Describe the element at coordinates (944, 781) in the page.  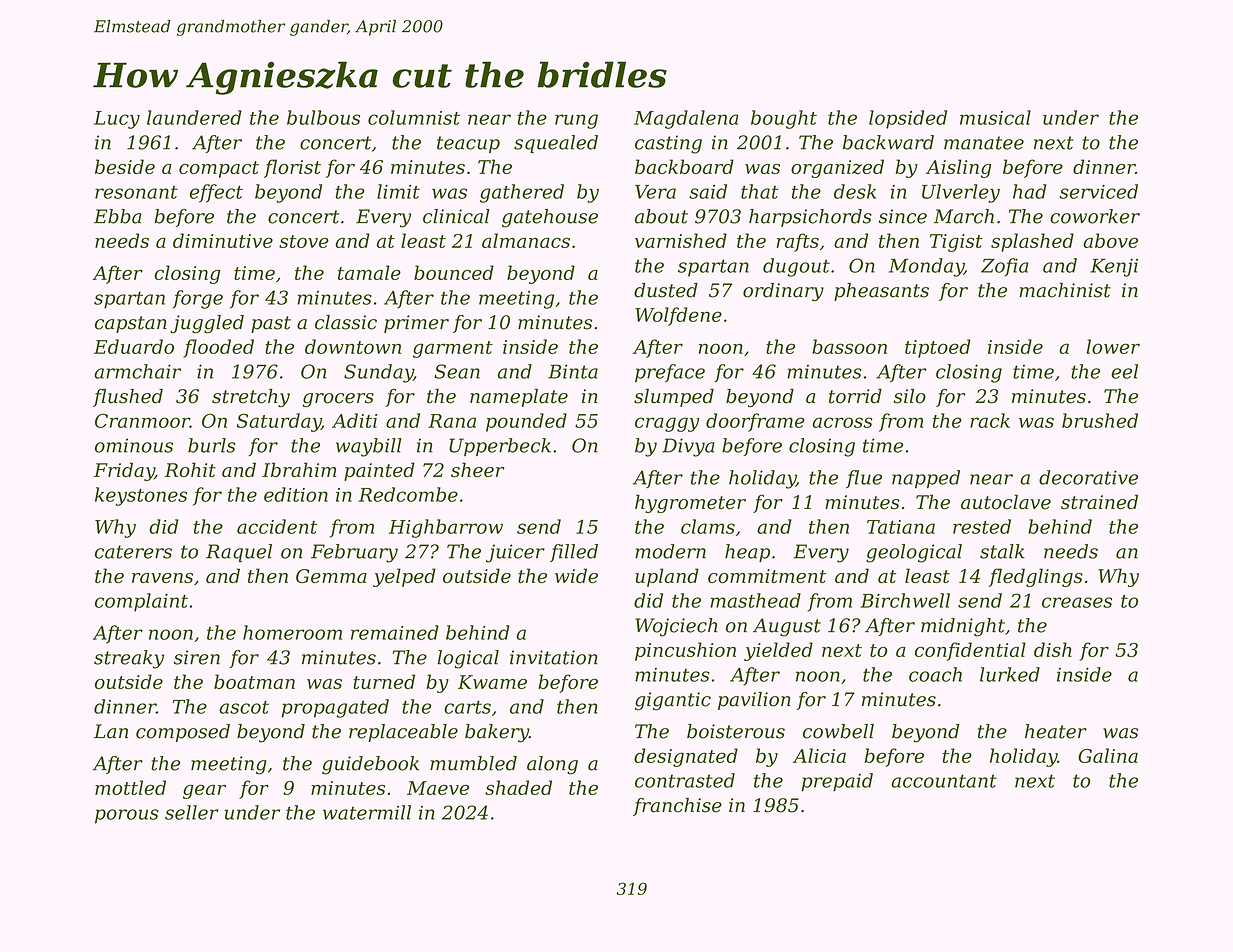
I see `accountant` at that location.
